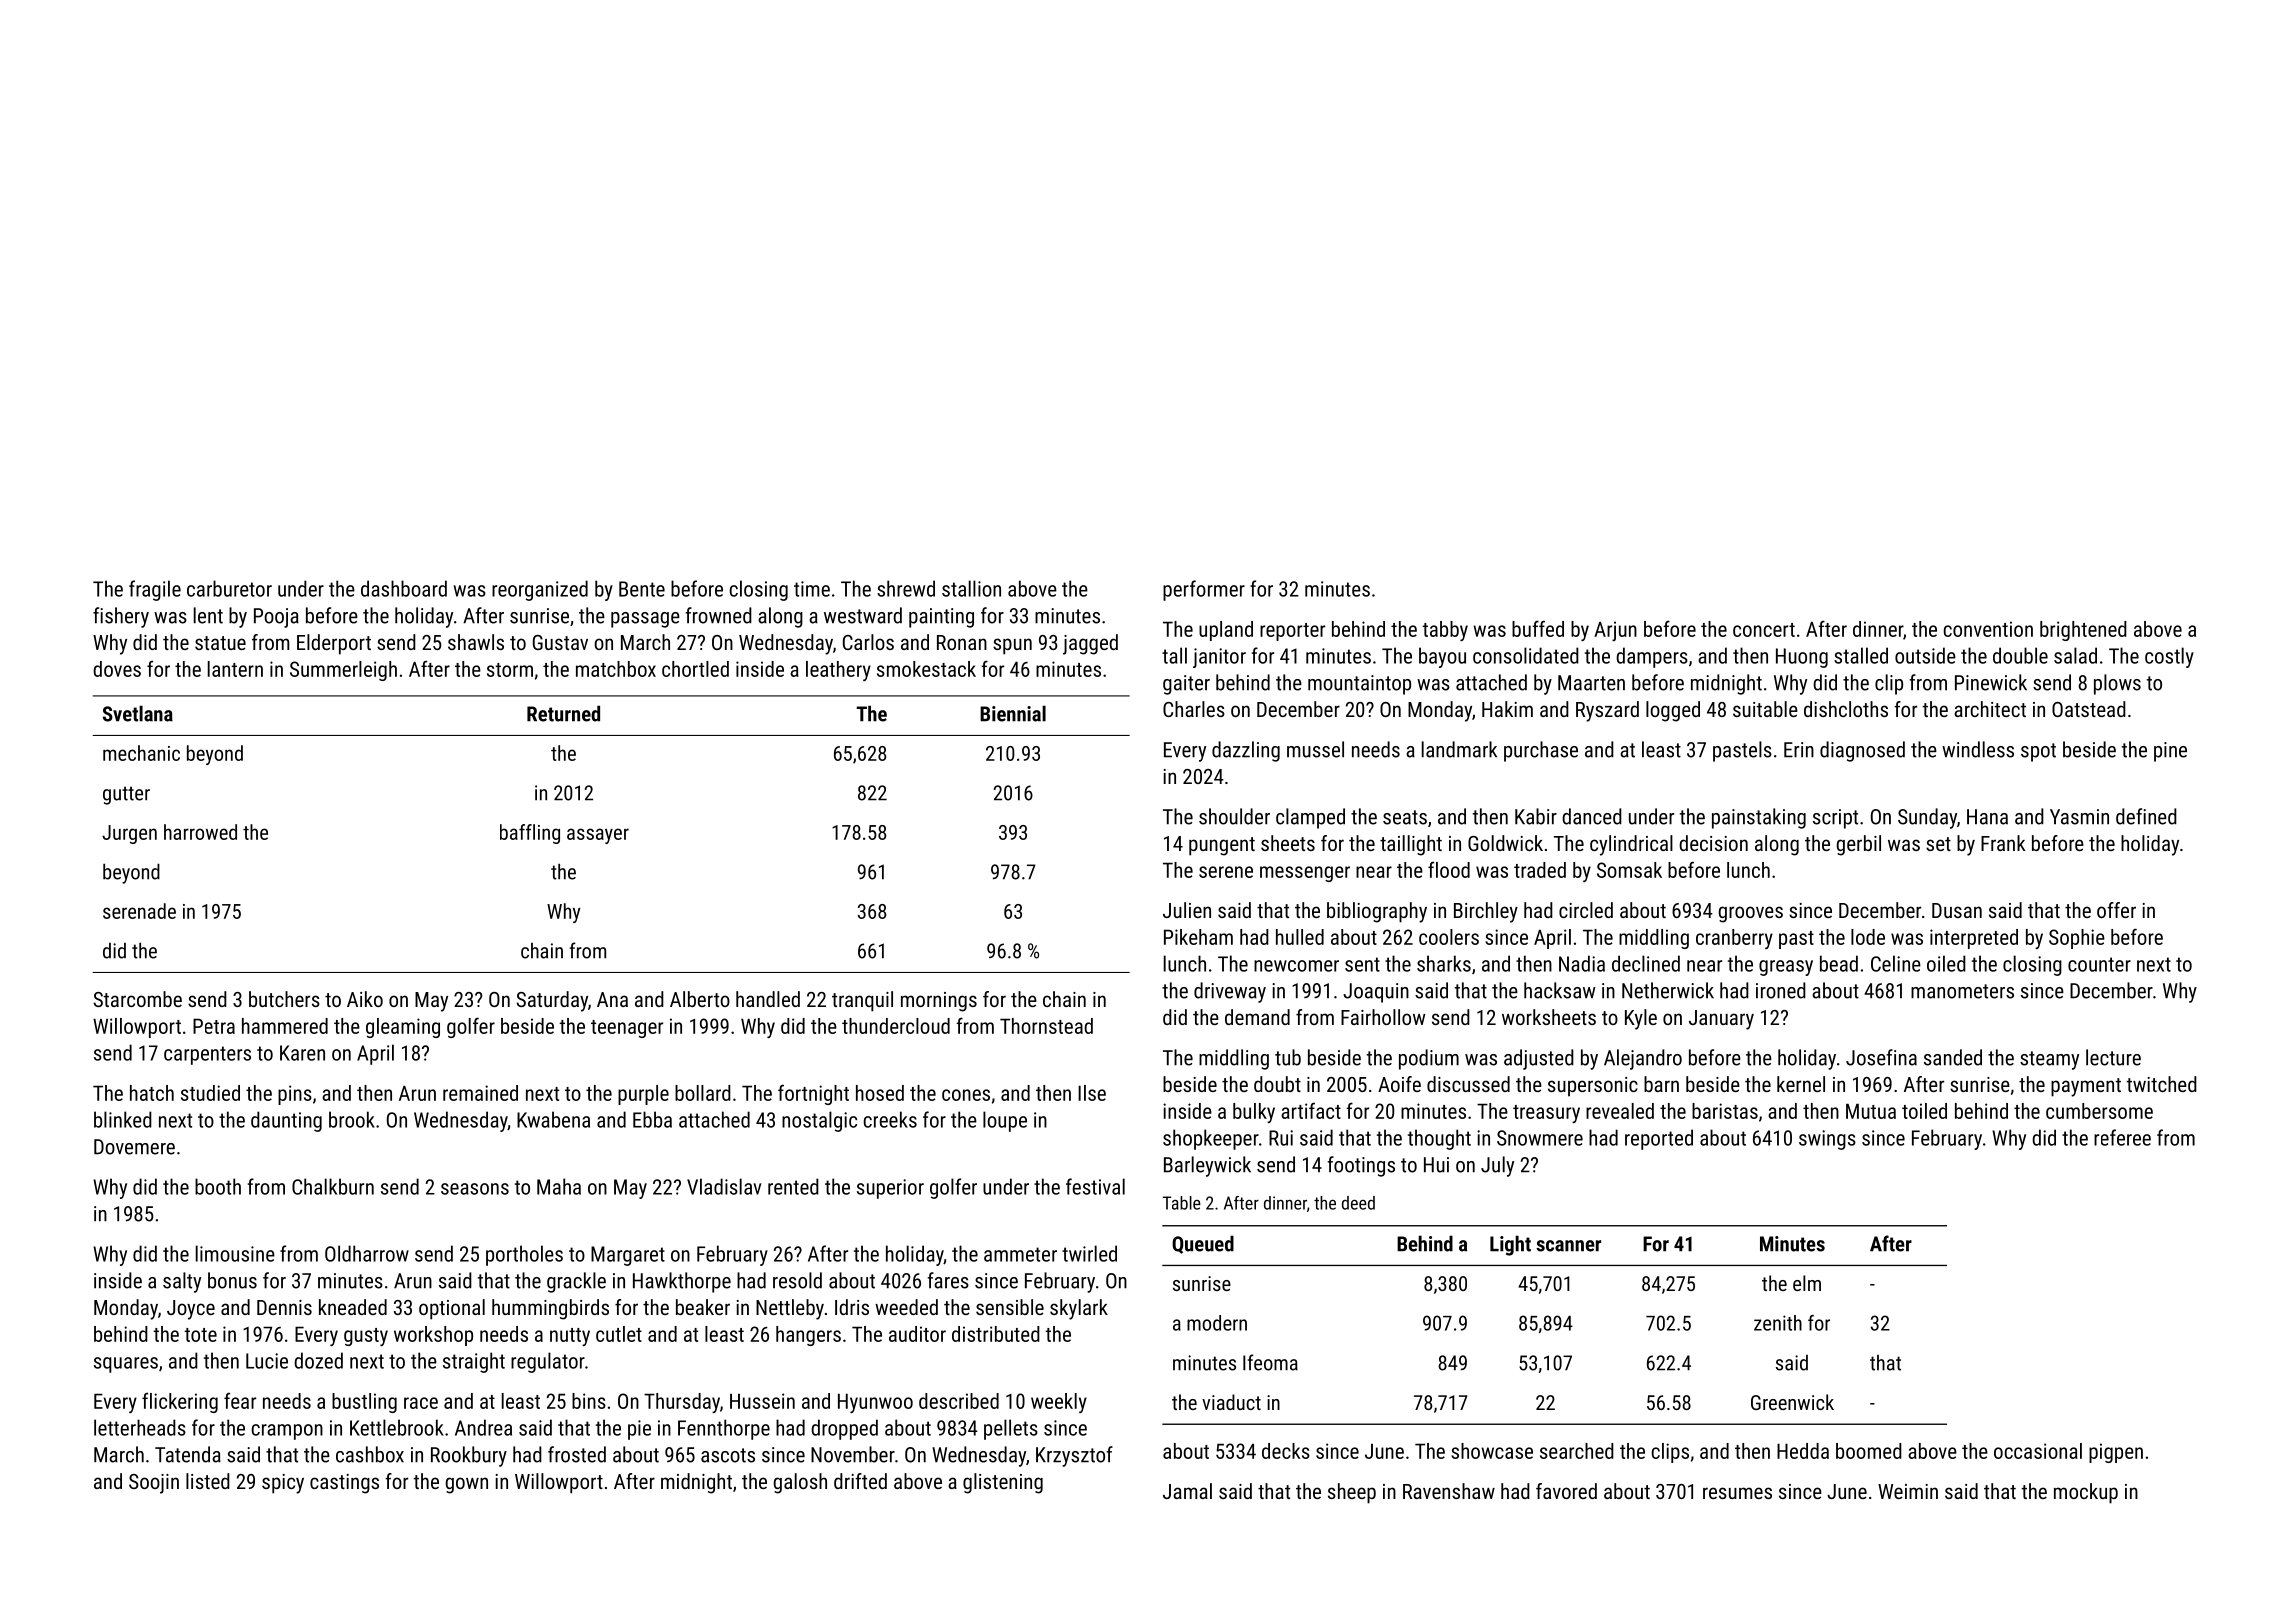 The image size is (2292, 1620). Describe the element at coordinates (530, 834) in the document. I see `baffling` at that location.
